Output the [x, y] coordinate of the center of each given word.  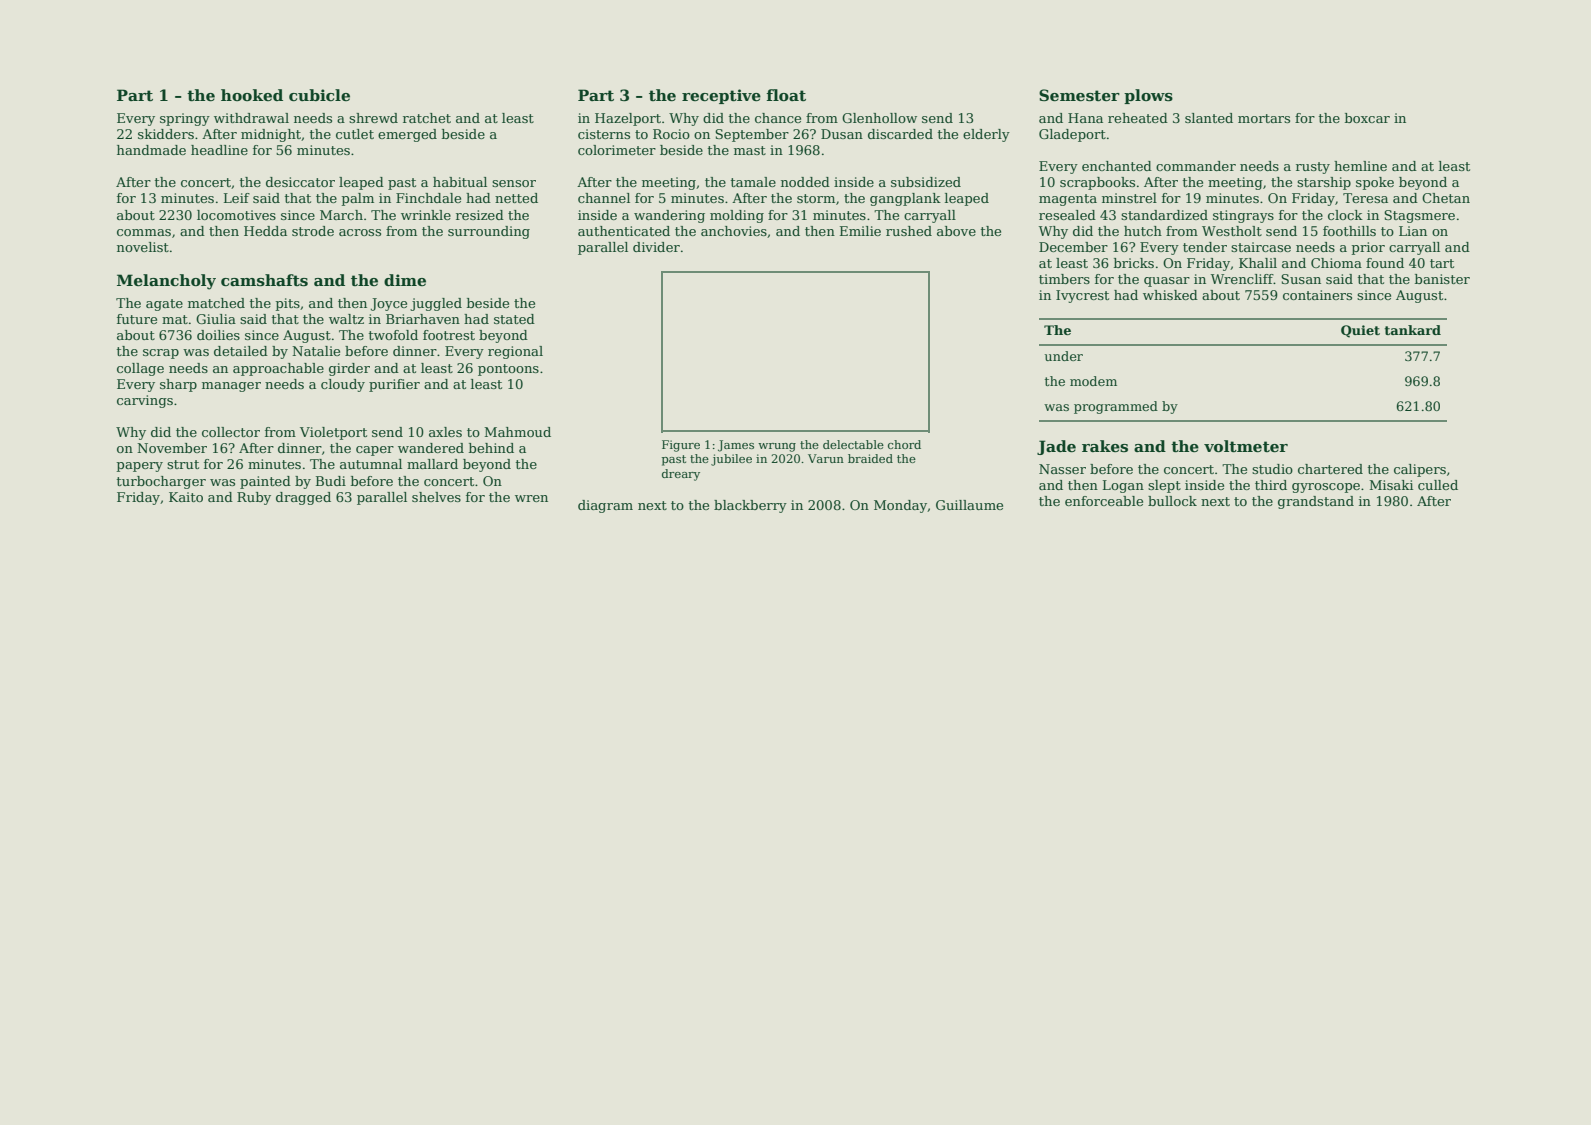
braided [870, 458]
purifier [394, 385]
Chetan [1446, 198]
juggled [436, 304]
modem [1093, 381]
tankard [1412, 330]
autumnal [371, 464]
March [341, 215]
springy [185, 119]
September [752, 135]
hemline [1360, 166]
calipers [1420, 470]
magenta [1068, 200]
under [1064, 356]
